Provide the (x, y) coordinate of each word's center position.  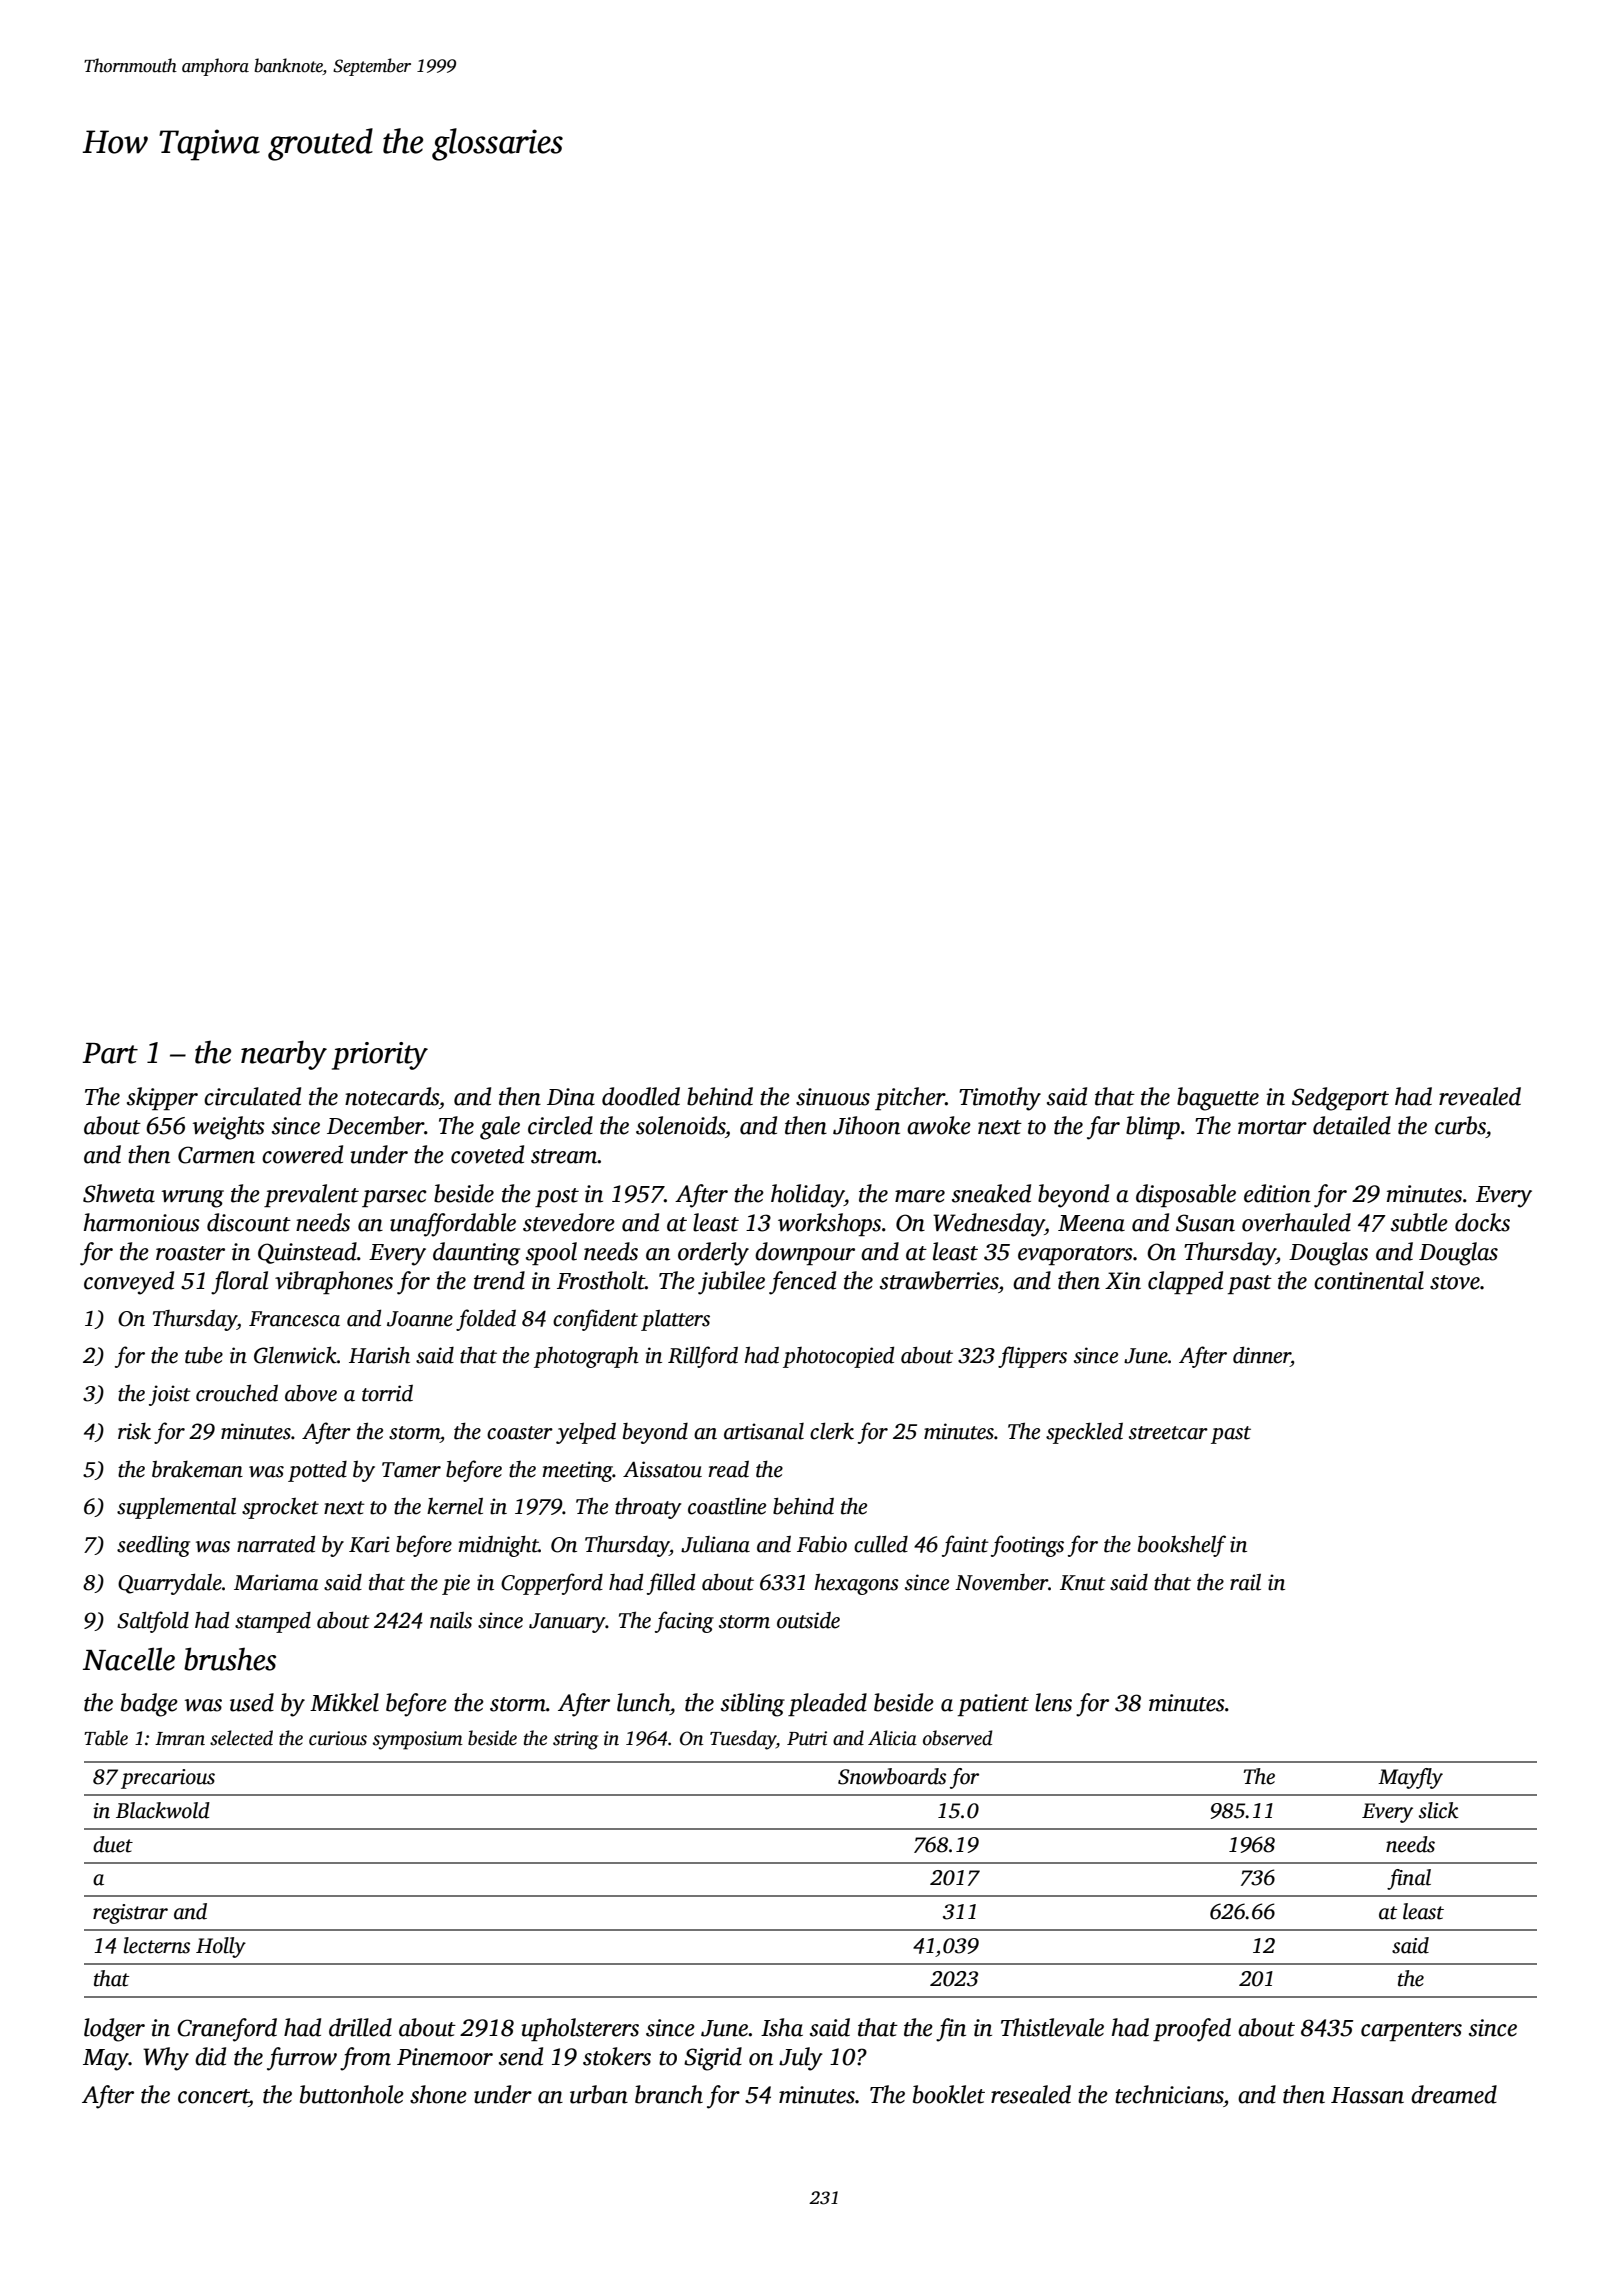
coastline (727, 1506)
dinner (1262, 1355)
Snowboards (892, 1776)
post (557, 1197)
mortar (1272, 1127)
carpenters (1411, 2031)
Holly (221, 1947)
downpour (805, 1253)
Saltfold (153, 1622)
